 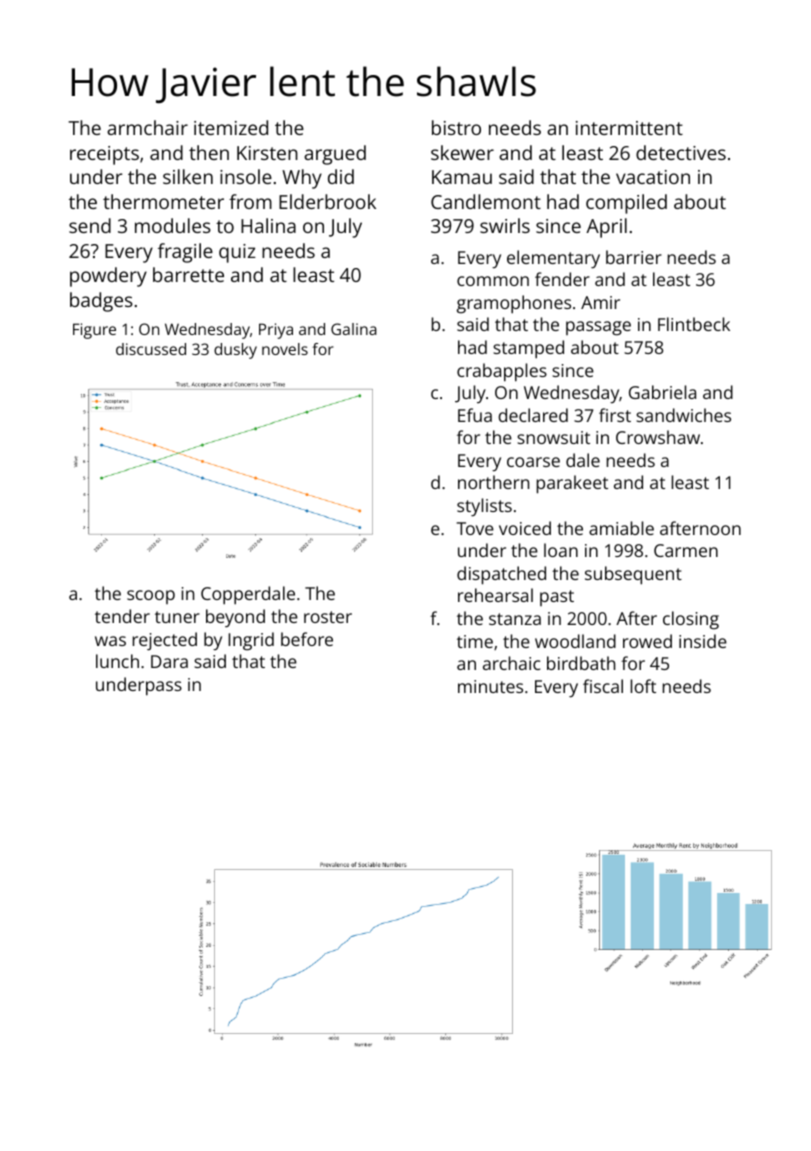 What do you see at coordinates (501, 575) in the screenshot?
I see `dispatched` at bounding box center [501, 575].
